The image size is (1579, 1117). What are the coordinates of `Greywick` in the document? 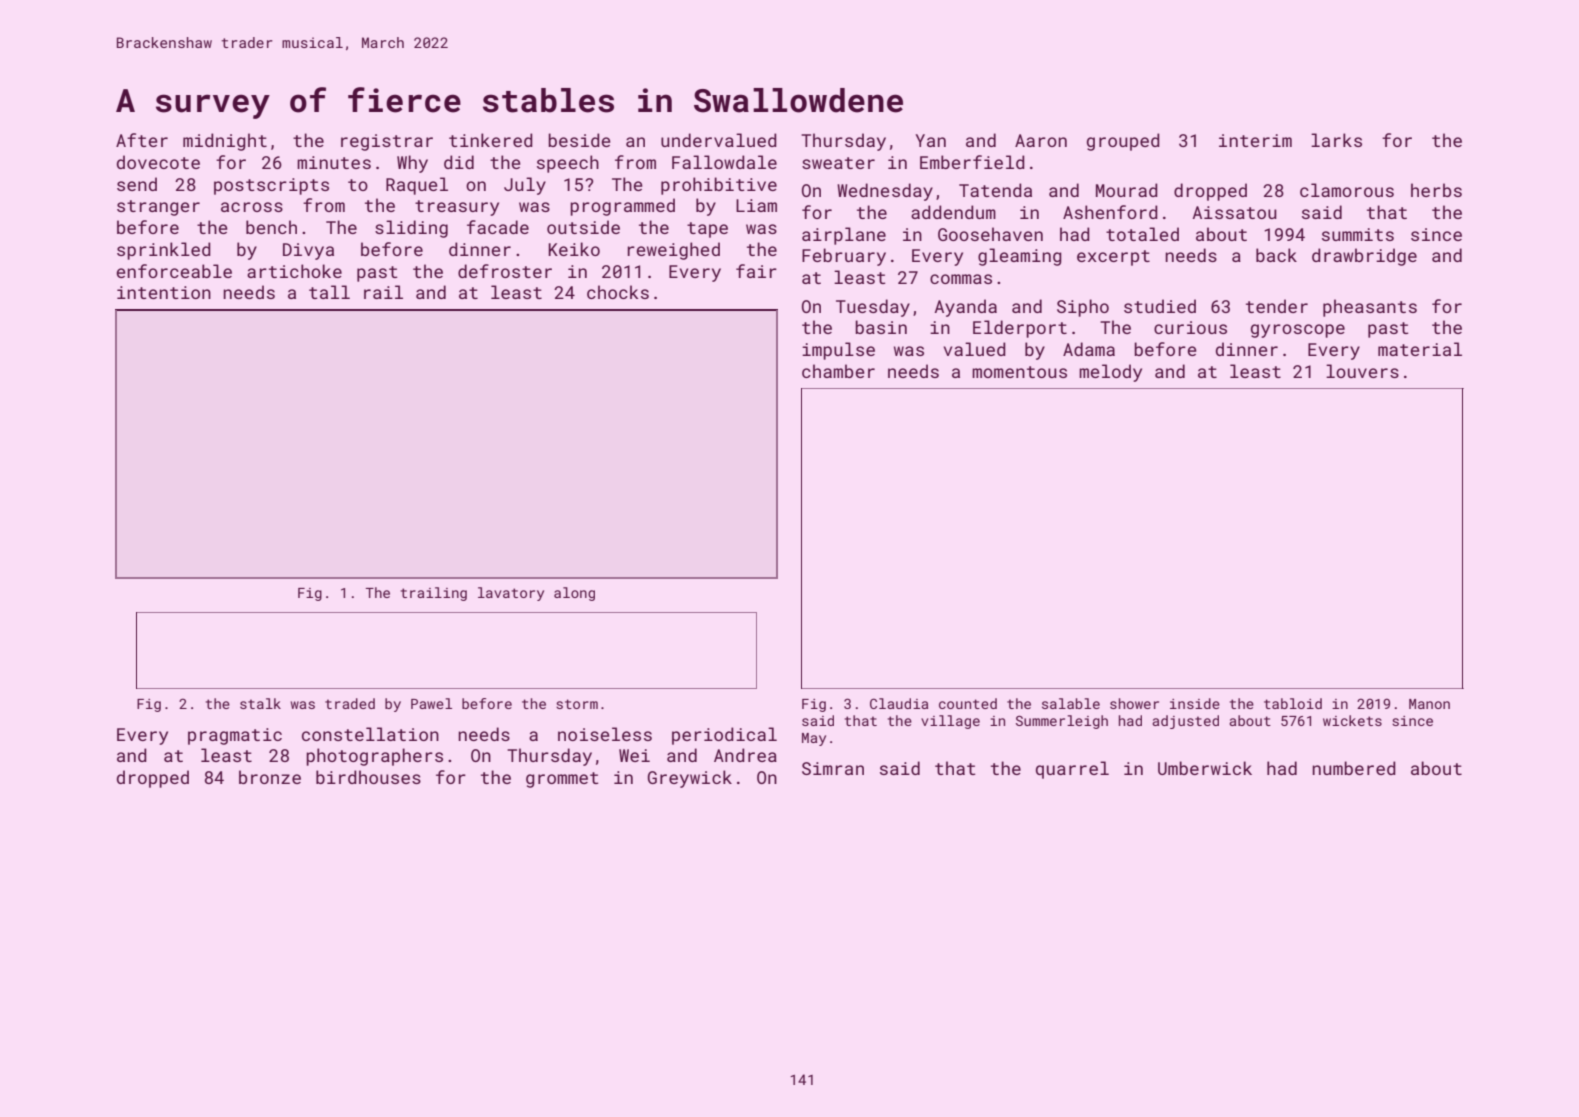 It's located at (690, 779).
